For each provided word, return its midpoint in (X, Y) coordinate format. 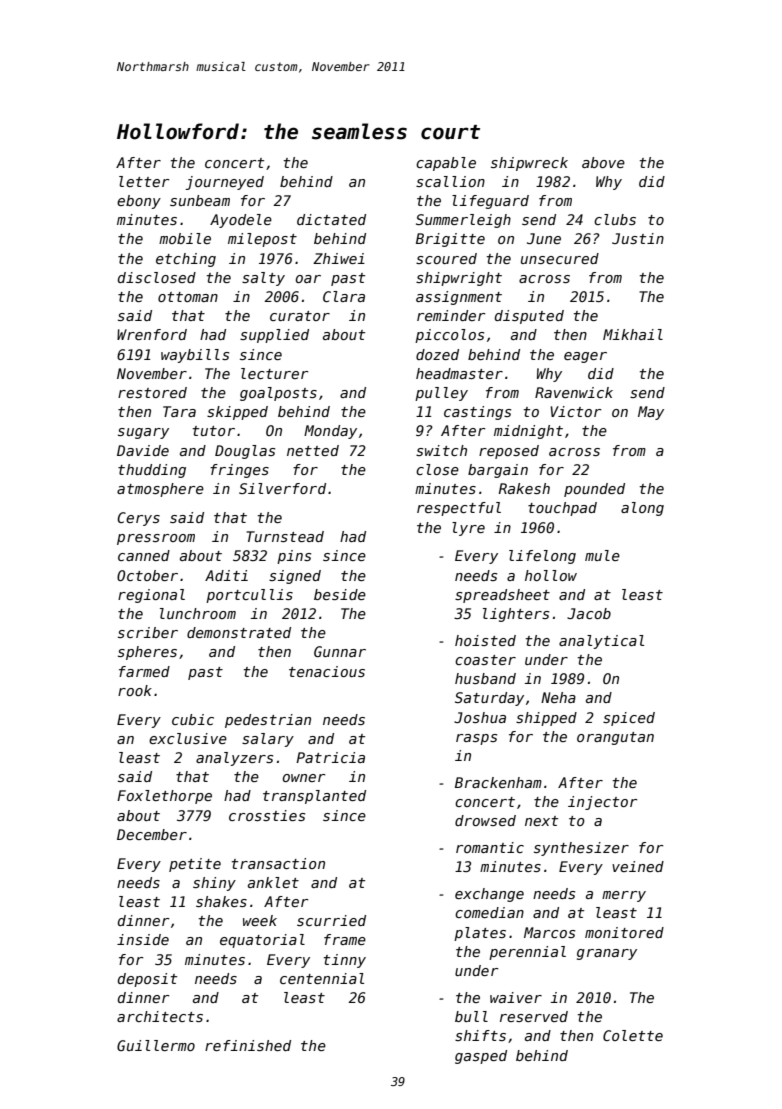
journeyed (224, 183)
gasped (481, 1057)
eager (585, 357)
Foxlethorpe (164, 797)
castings (477, 413)
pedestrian (268, 721)
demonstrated (239, 632)
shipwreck (529, 164)
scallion (450, 181)
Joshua (480, 717)
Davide (143, 450)
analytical (601, 642)
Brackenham (498, 782)
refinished (248, 1045)
